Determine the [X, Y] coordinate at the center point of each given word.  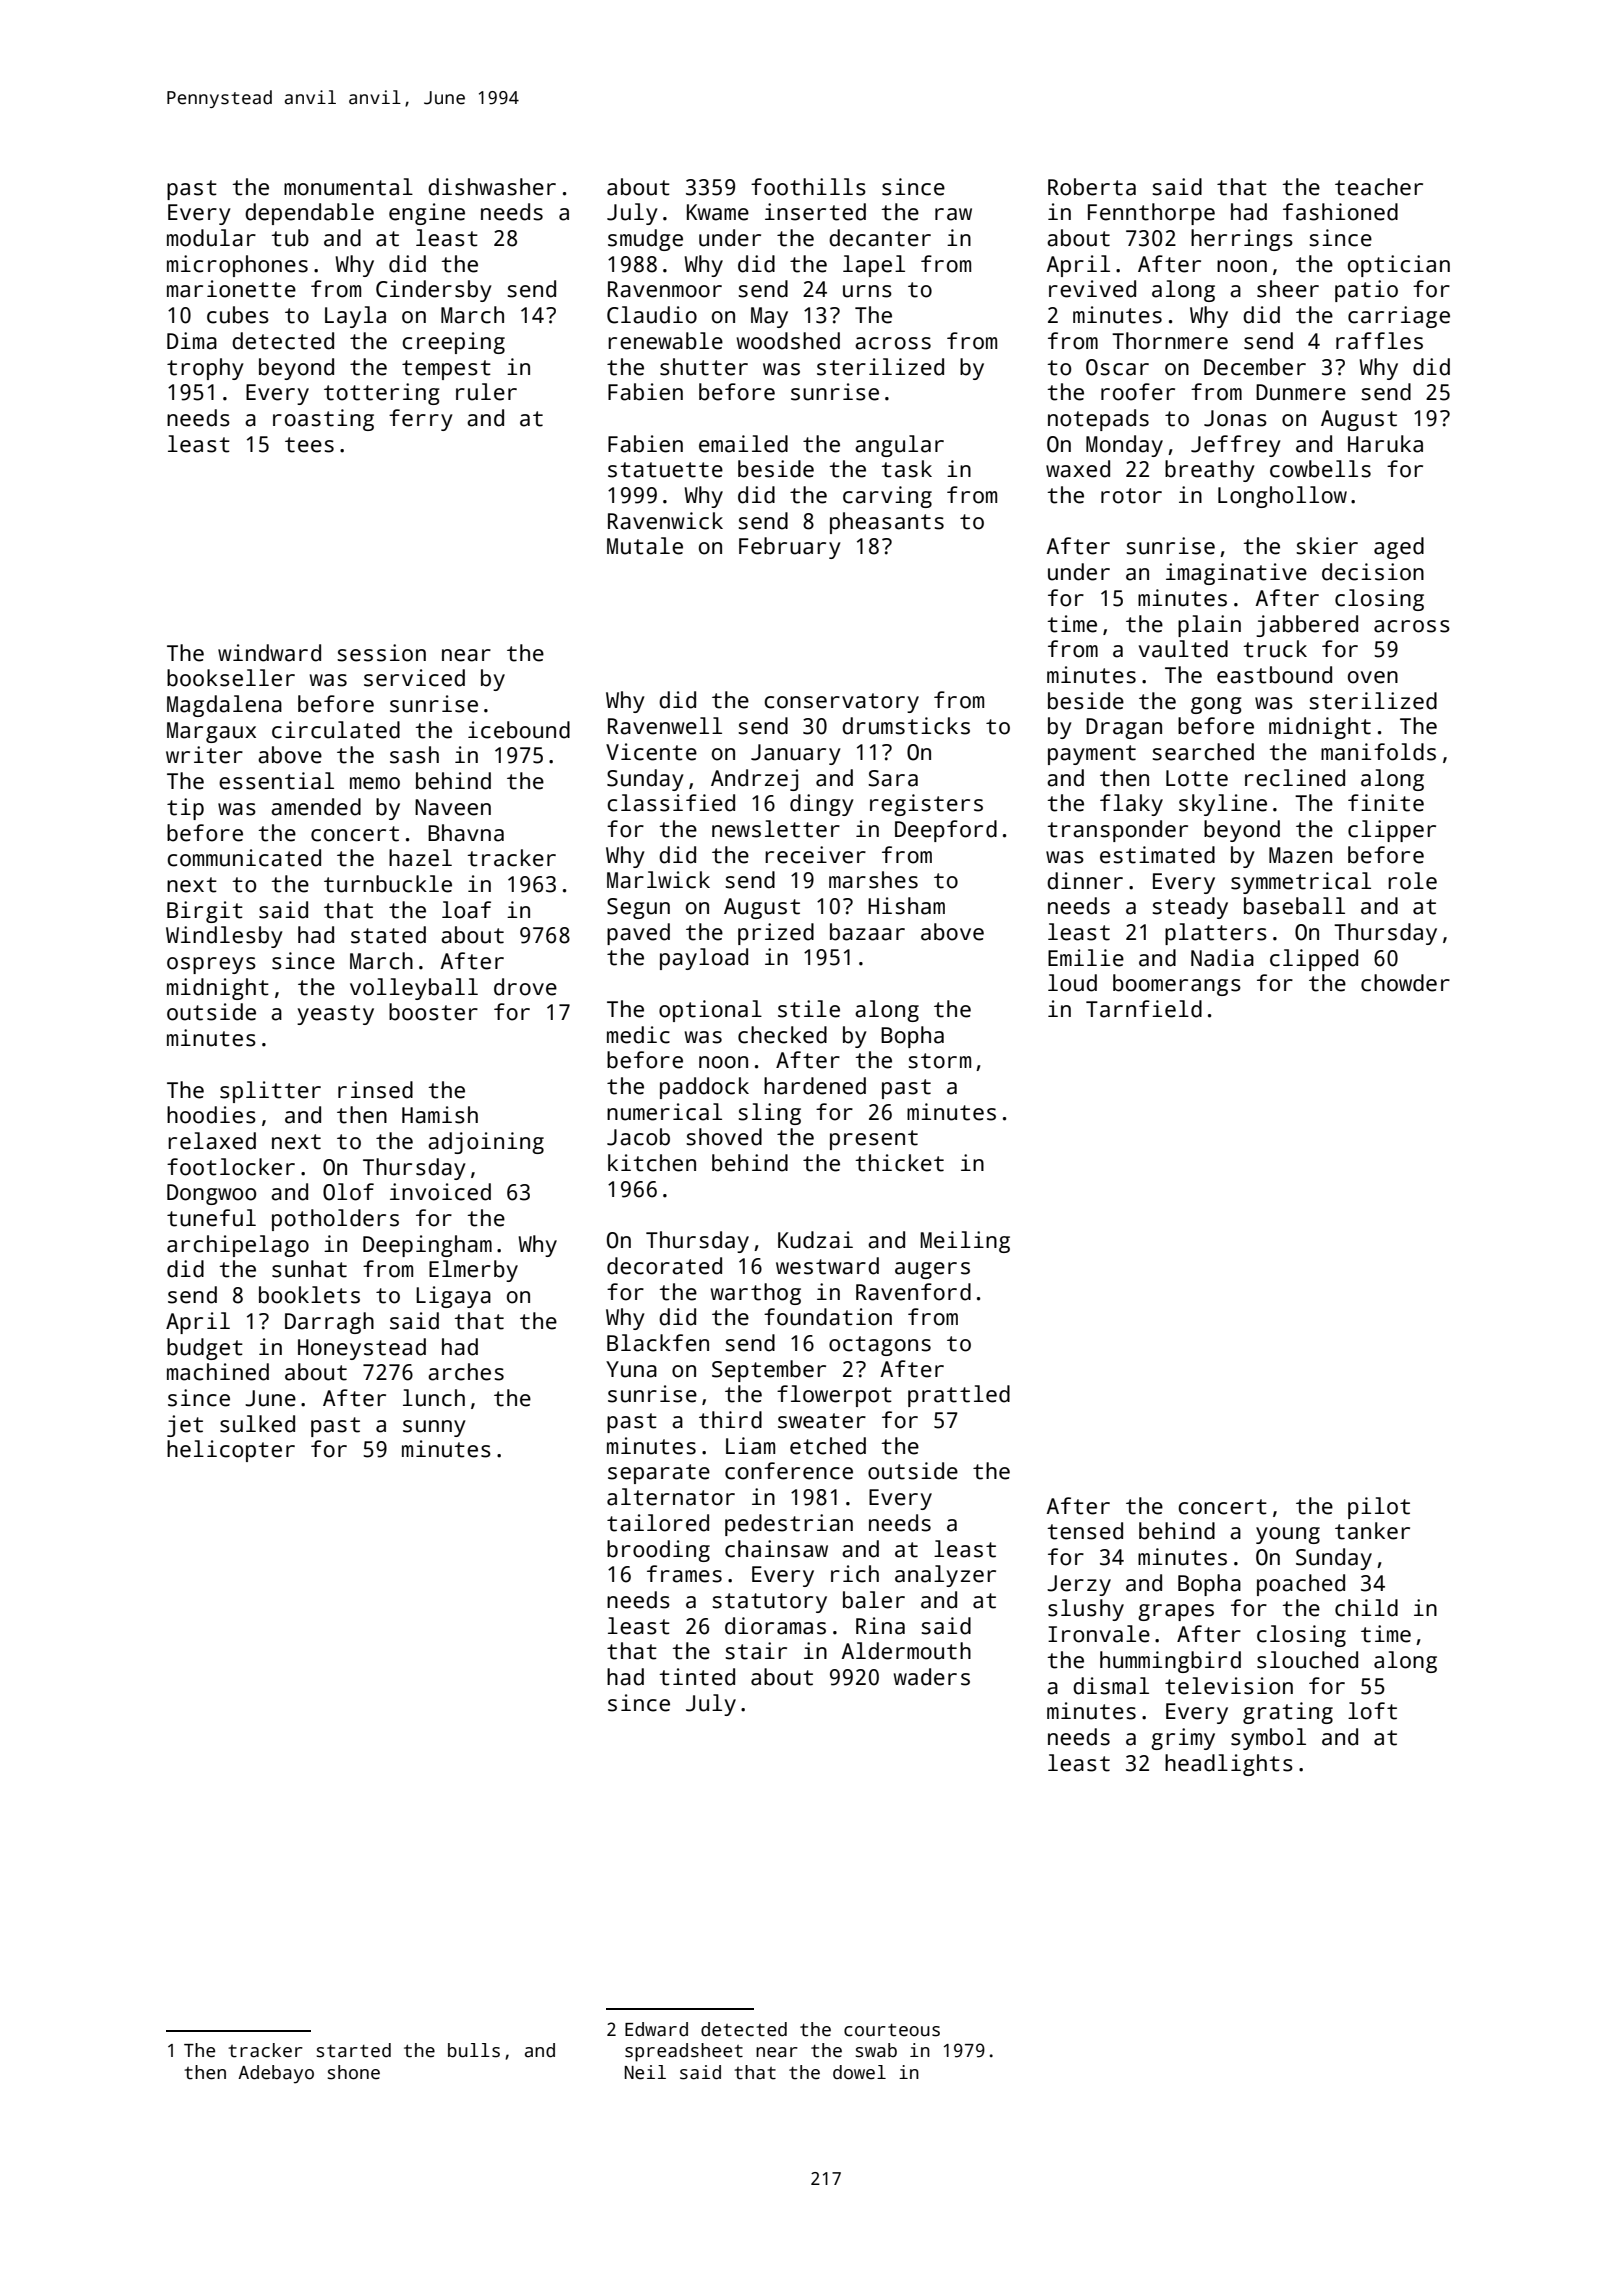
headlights [1229, 1765]
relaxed [212, 1141]
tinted [697, 1677]
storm [939, 1061]
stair [756, 1651]
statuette [665, 470]
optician [1399, 266]
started [354, 2050]
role [1412, 881]
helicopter [231, 1451]
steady [1190, 908]
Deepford [946, 831]
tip [185, 809]
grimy [1183, 1739]
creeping [453, 343]
